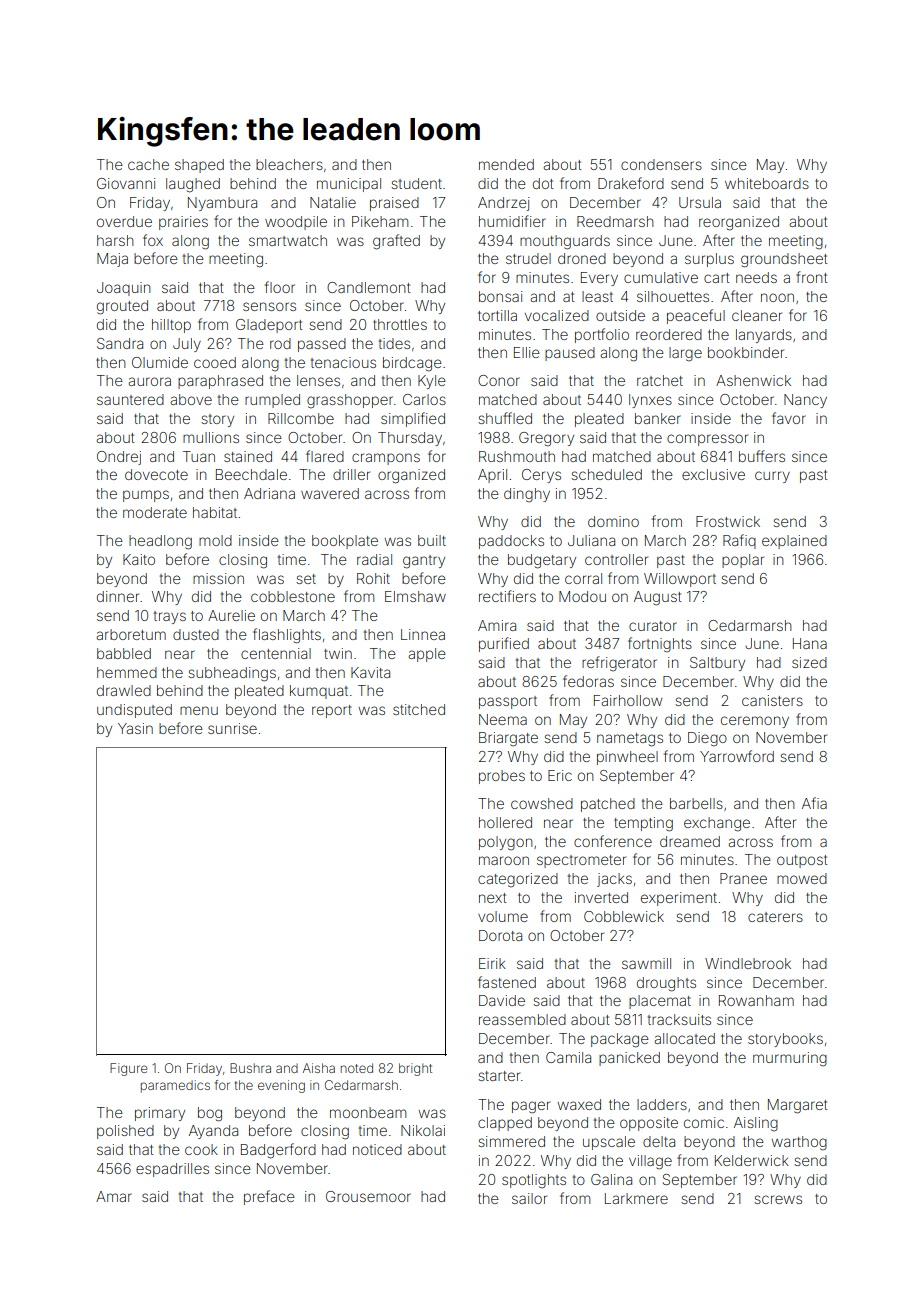 This page has width=924, height=1308. Describe the element at coordinates (400, 324) in the page. I see `throttles` at that location.
